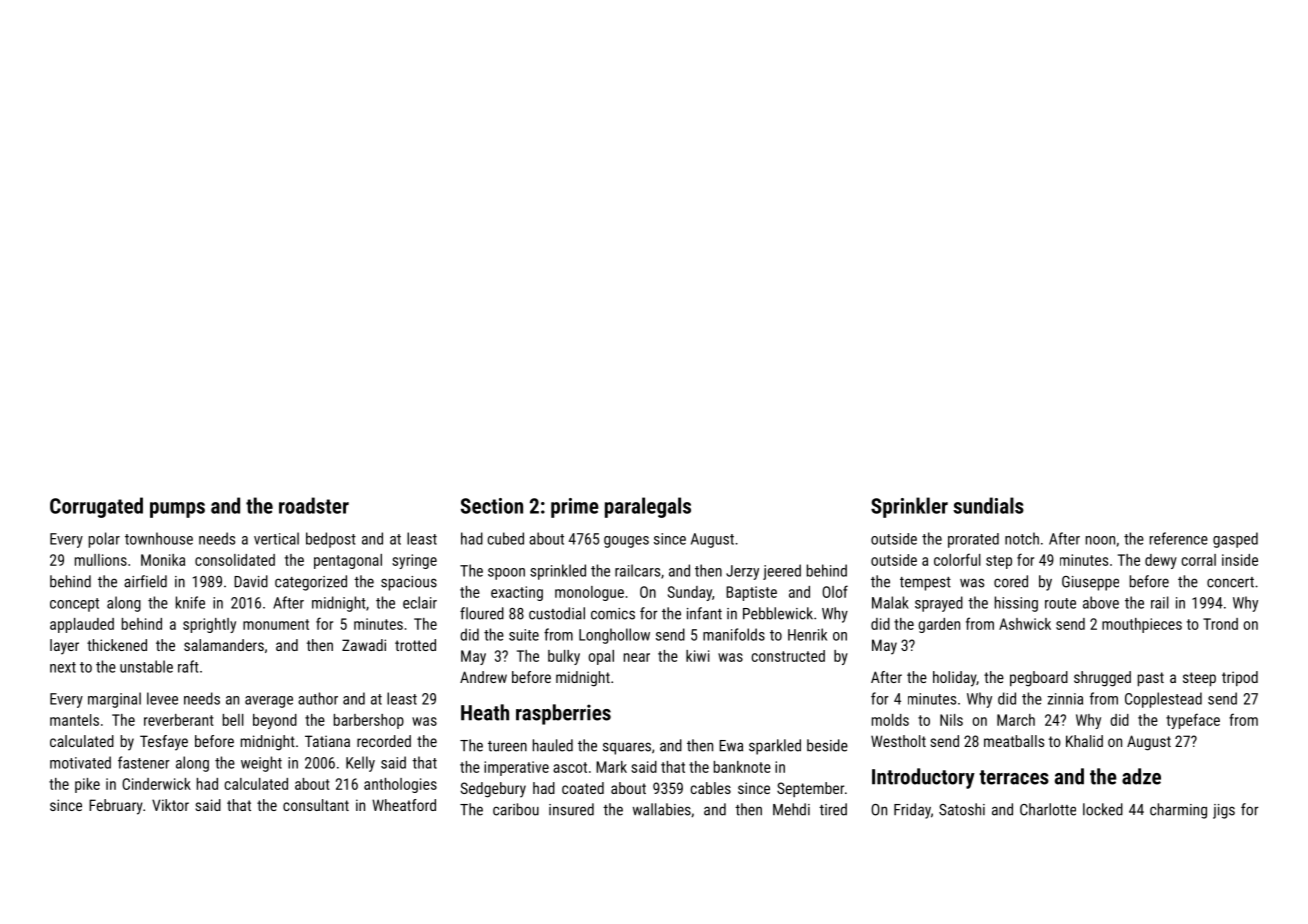 The height and width of the page is (924, 1308). I want to click on vertical, so click(276, 538).
